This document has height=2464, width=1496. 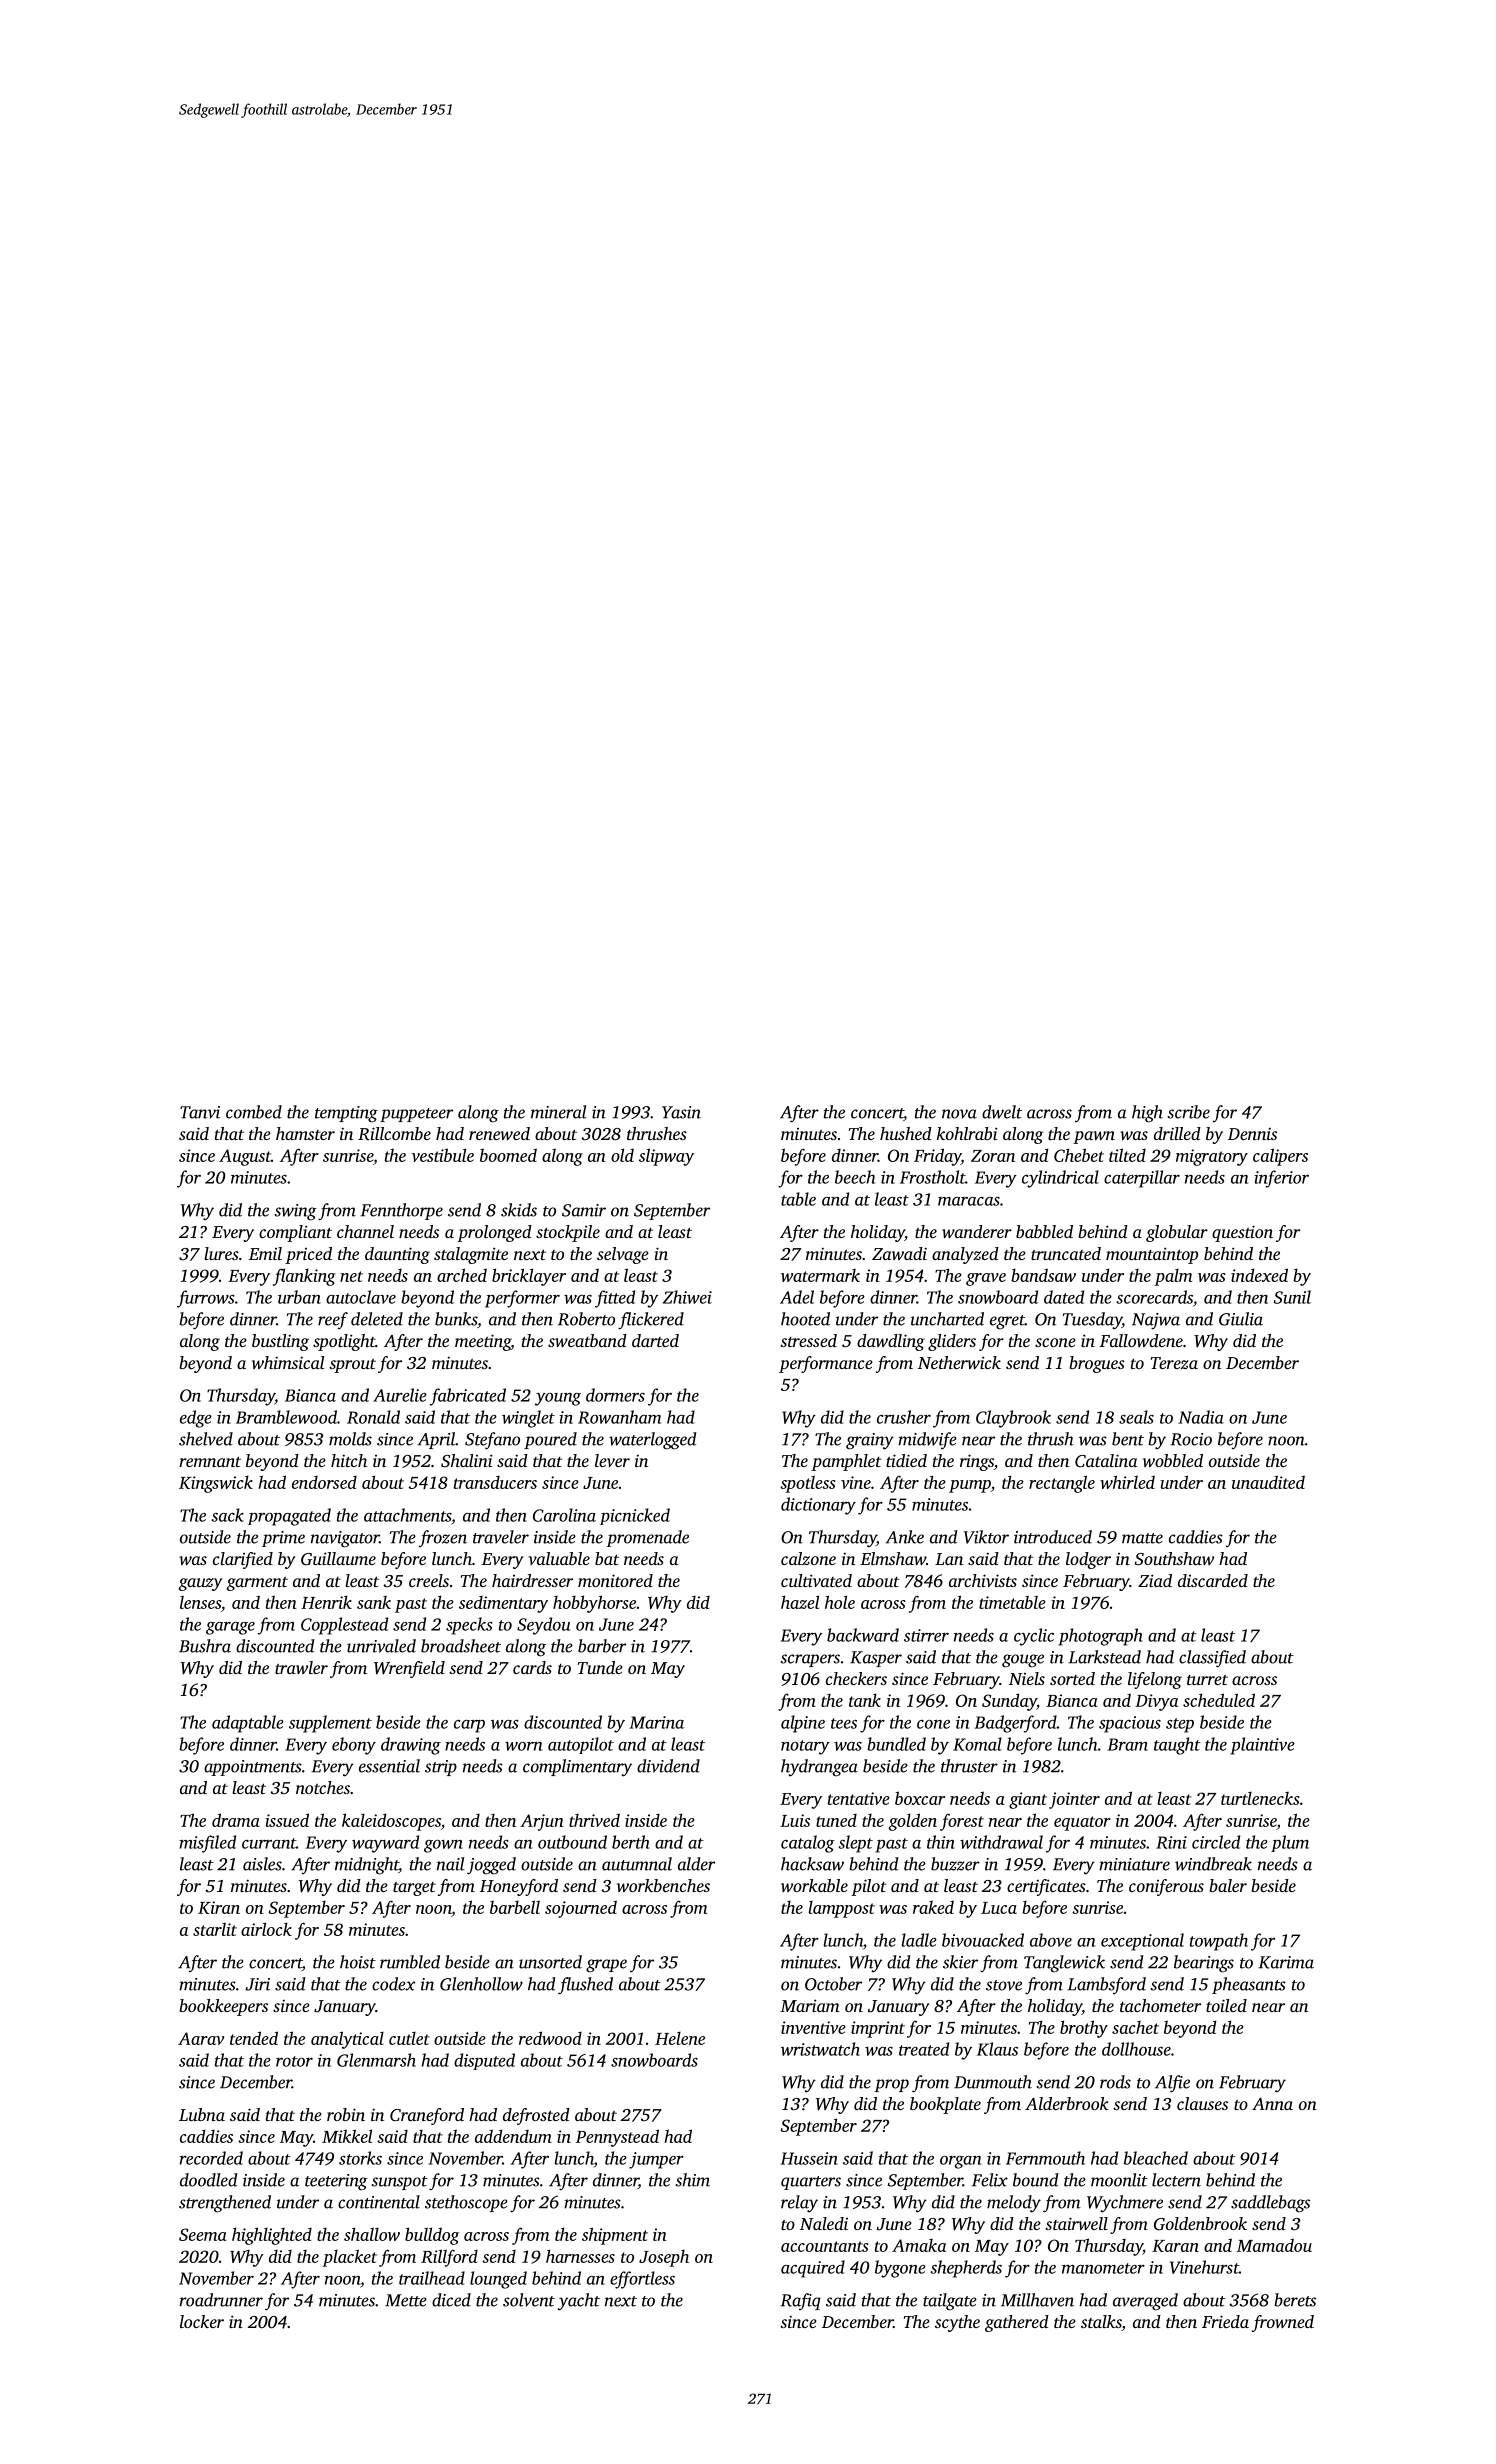 What do you see at coordinates (855, 1177) in the document?
I see `beech` at bounding box center [855, 1177].
